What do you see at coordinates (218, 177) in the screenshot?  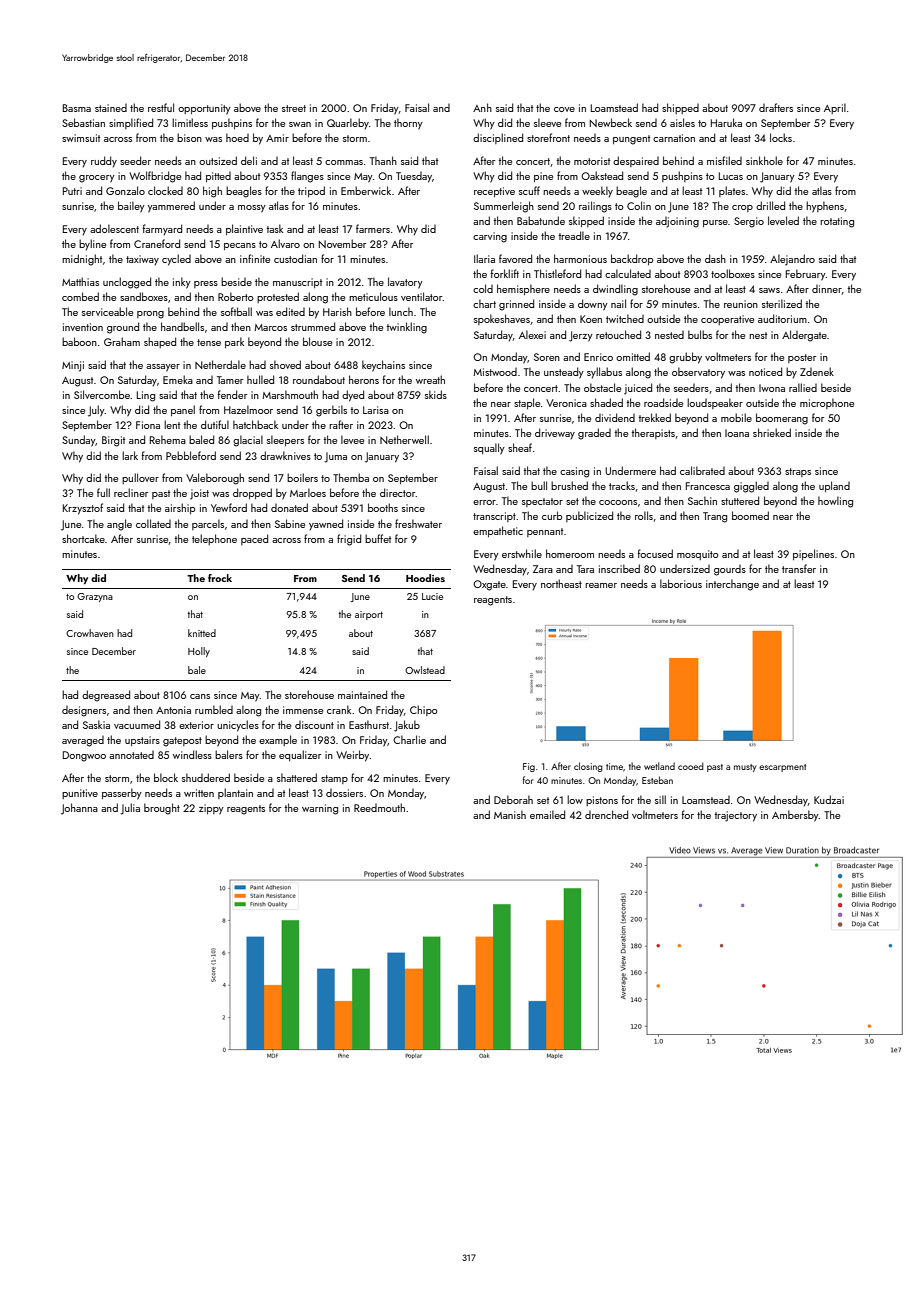 I see `pitted` at bounding box center [218, 177].
